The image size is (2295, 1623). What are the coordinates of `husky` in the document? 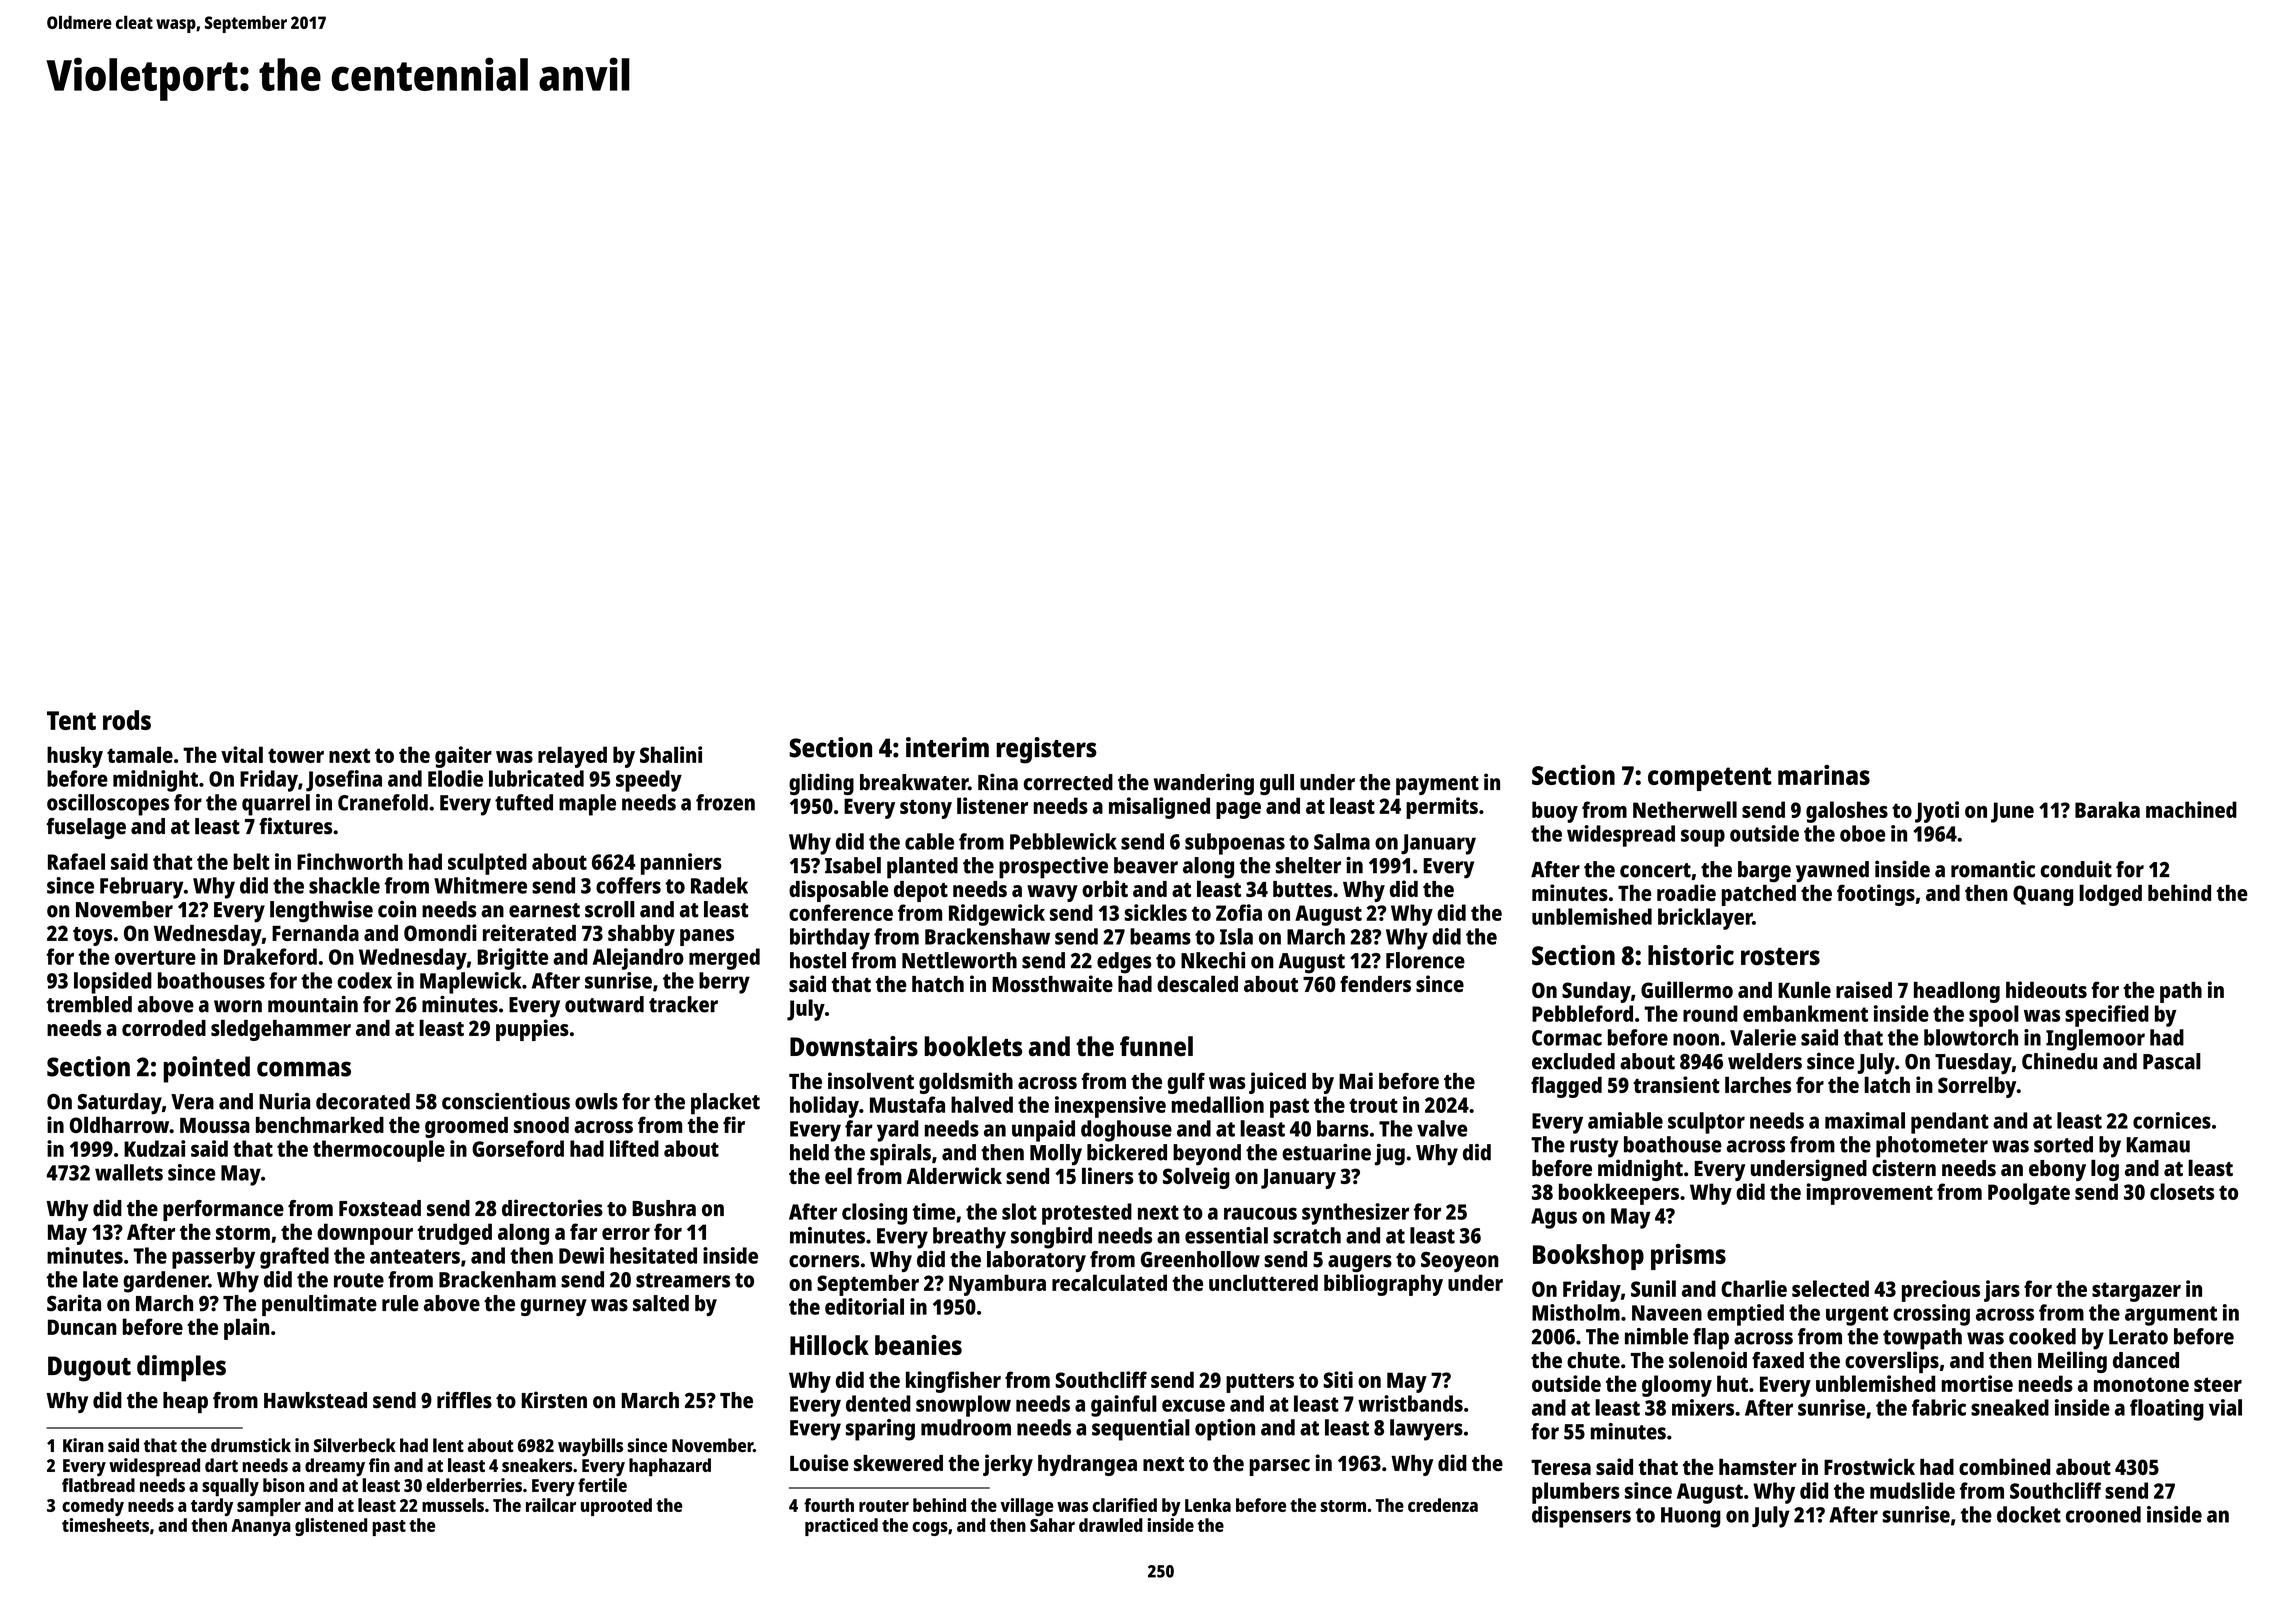 It's located at (75, 757).
